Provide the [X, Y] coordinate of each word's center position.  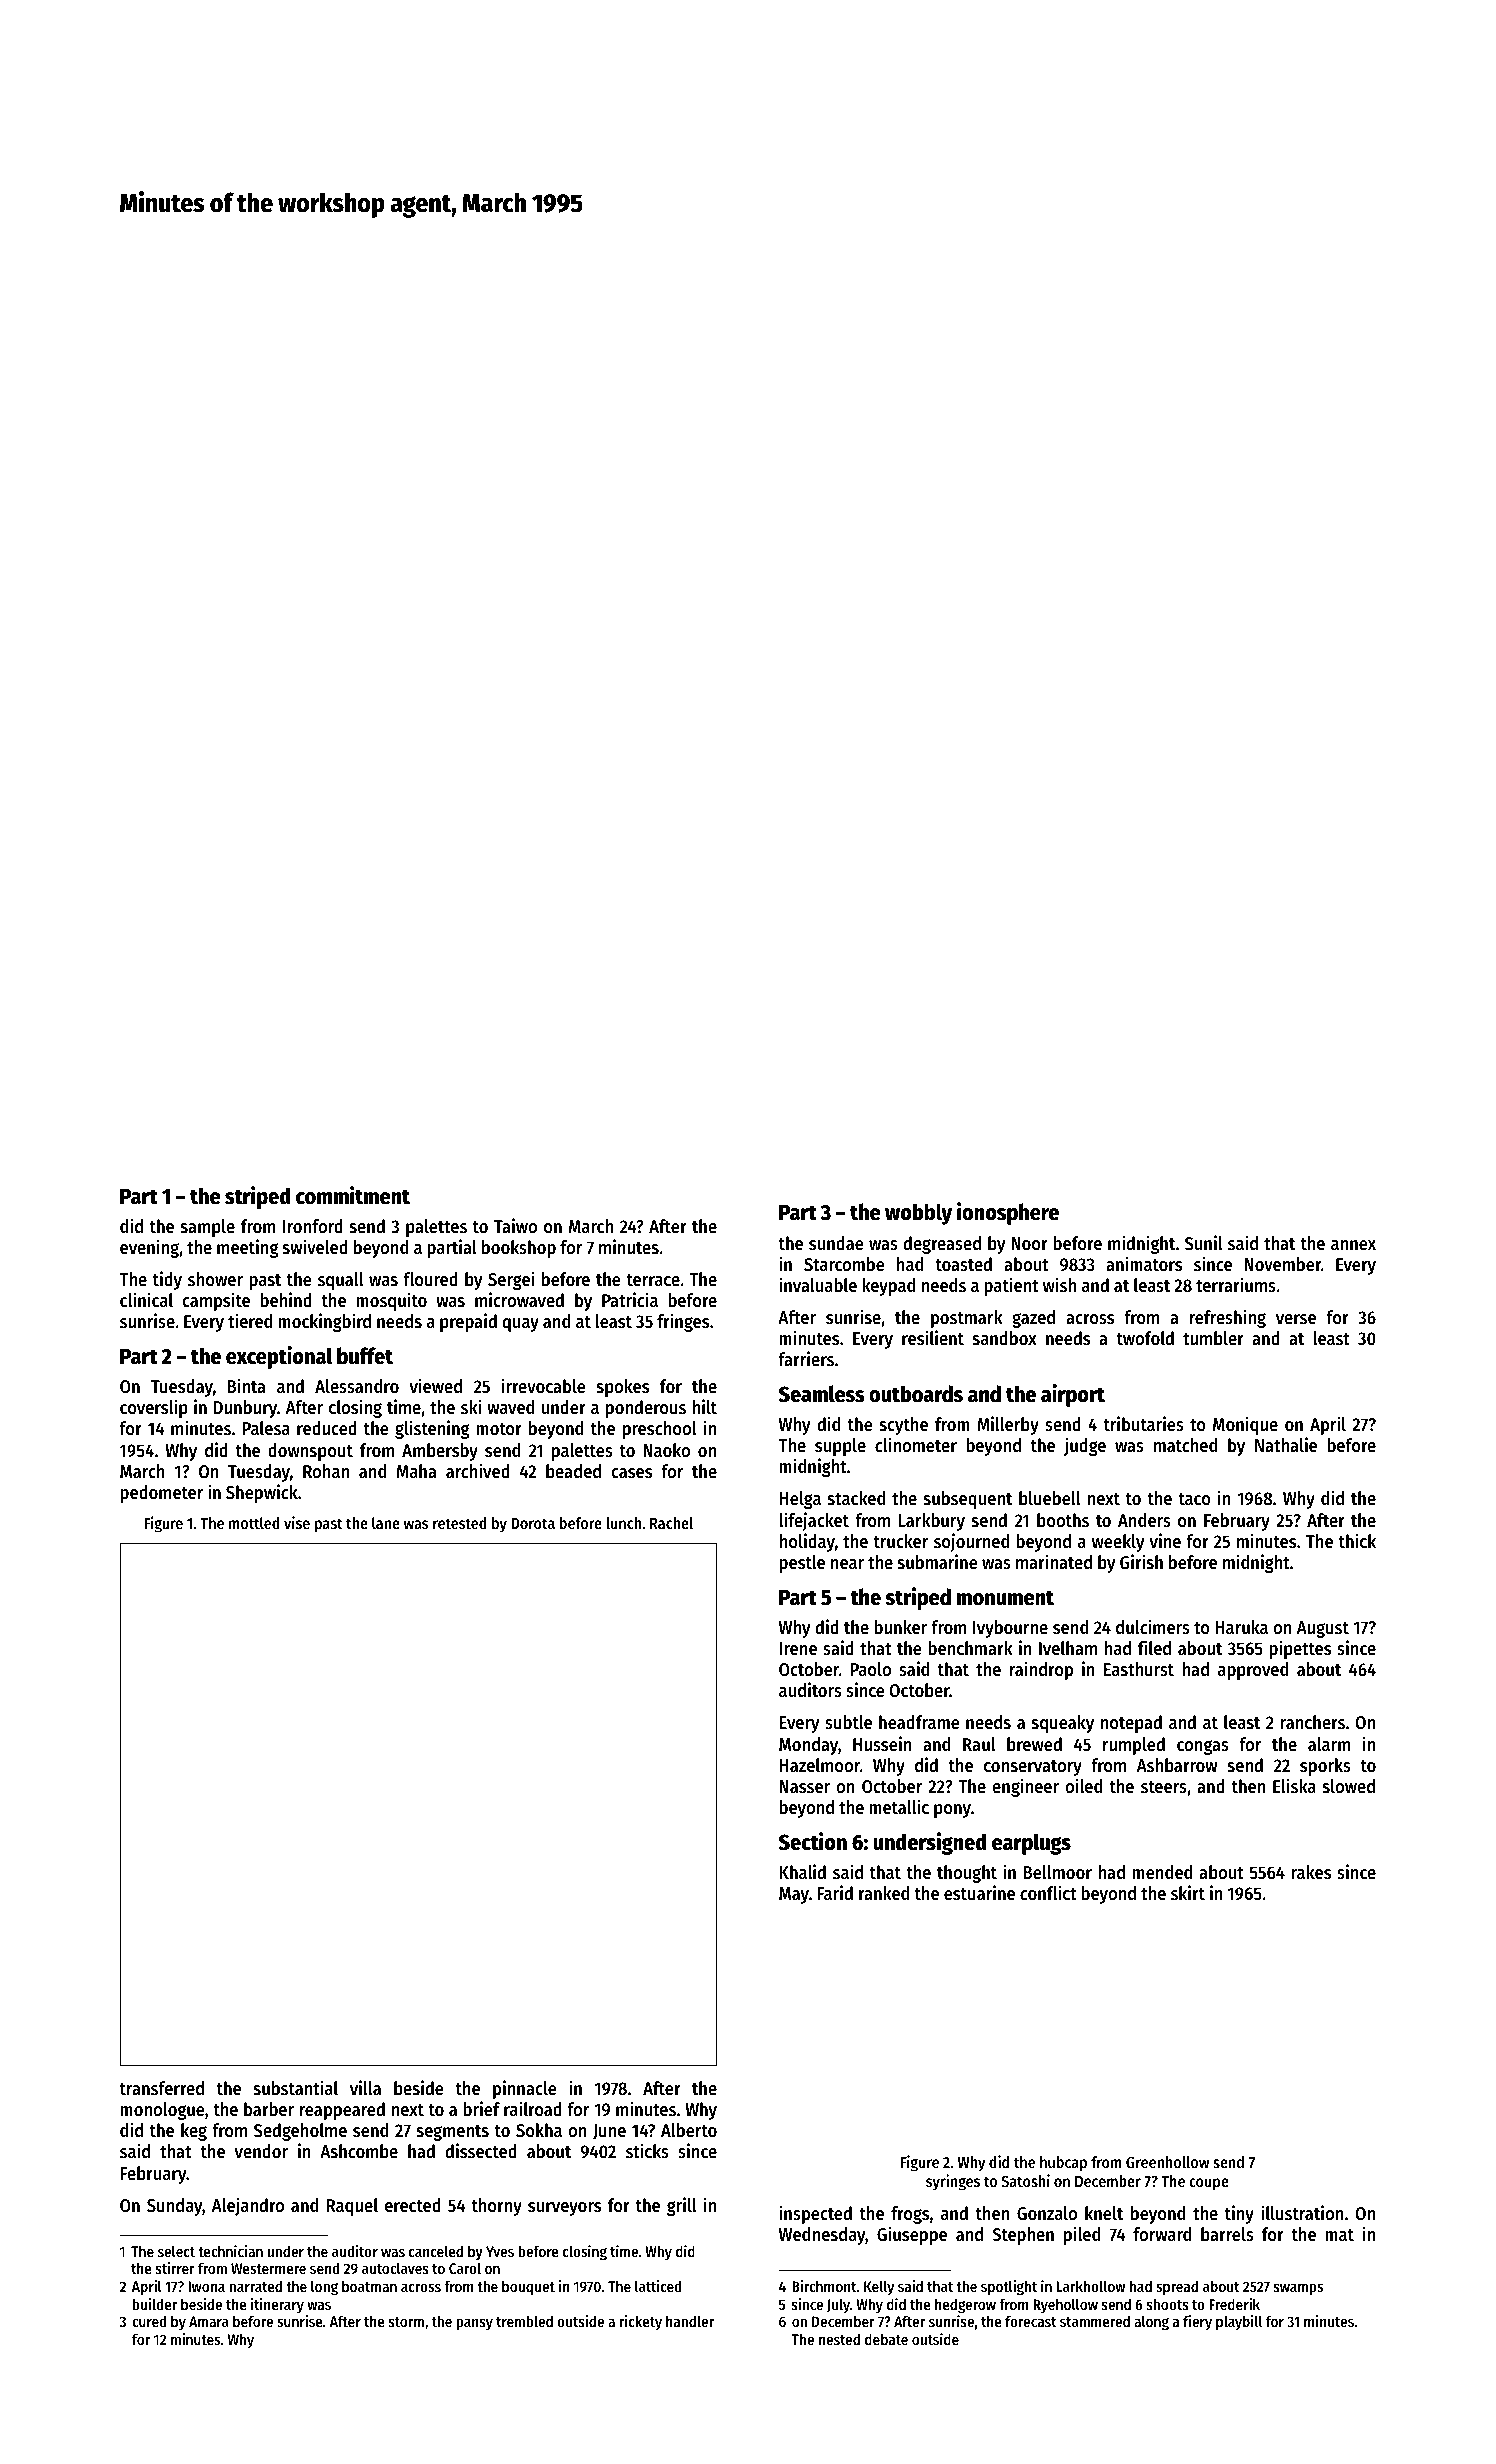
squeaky [1063, 1724]
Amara [209, 2321]
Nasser [804, 1786]
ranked [884, 1893]
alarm [1329, 1744]
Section [813, 1841]
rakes [1311, 1872]
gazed [1033, 1319]
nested [839, 2339]
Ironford [313, 1226]
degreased [942, 1245]
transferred [161, 2088]
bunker [900, 1627]
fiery [1197, 2322]
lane [386, 1523]
